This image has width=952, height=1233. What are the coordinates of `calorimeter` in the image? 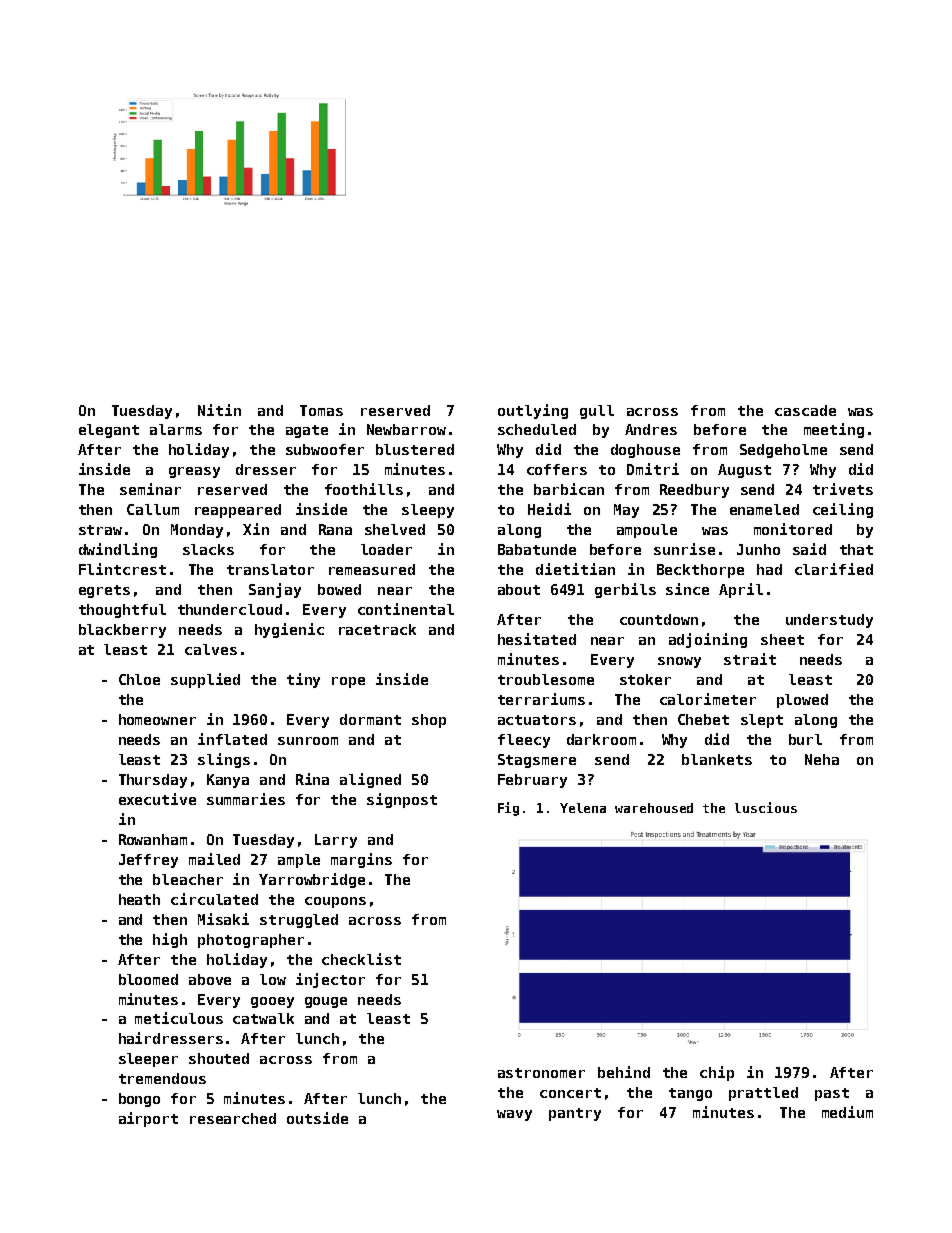 It's located at (708, 699).
